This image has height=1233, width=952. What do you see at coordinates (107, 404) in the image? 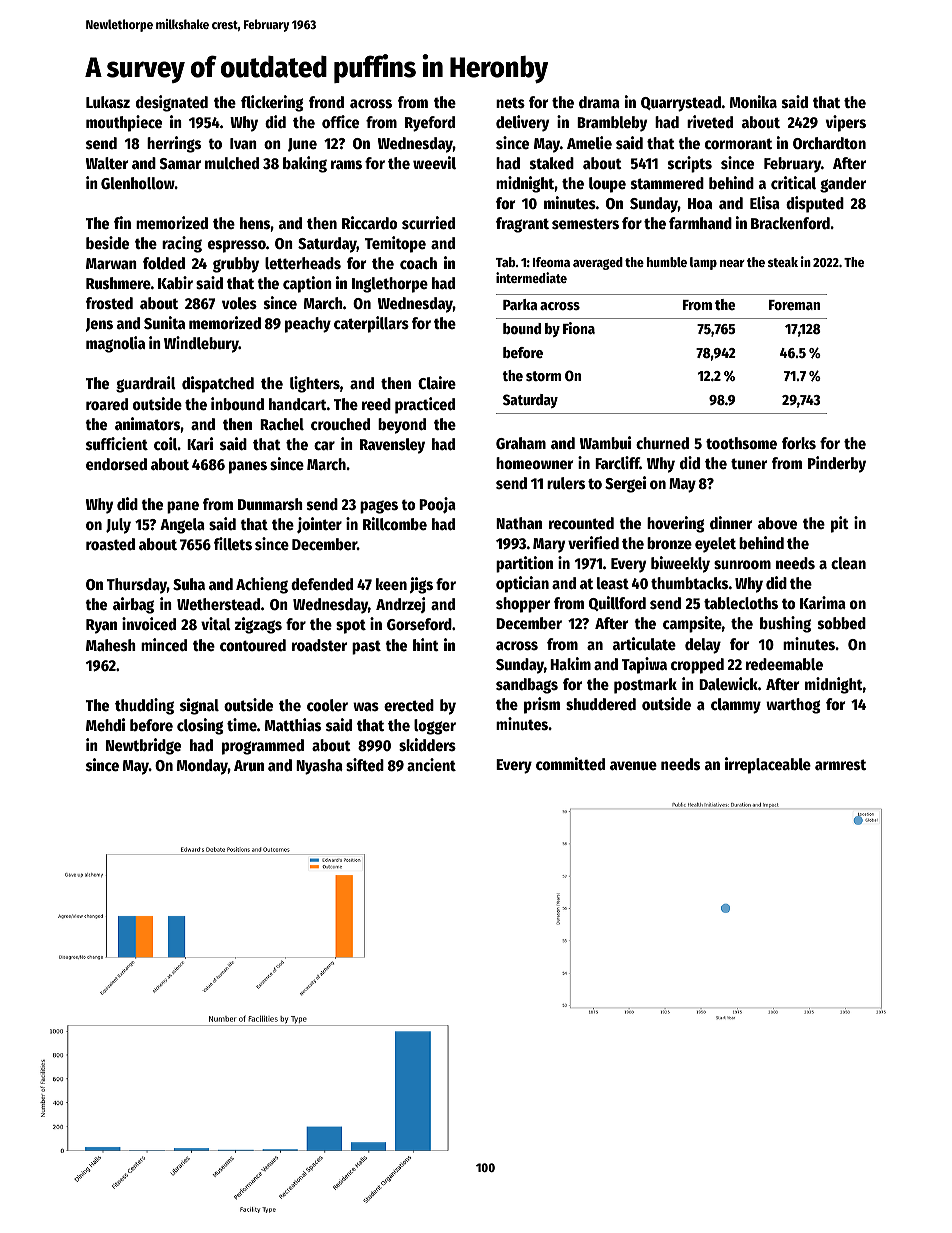
I see `roared` at bounding box center [107, 404].
